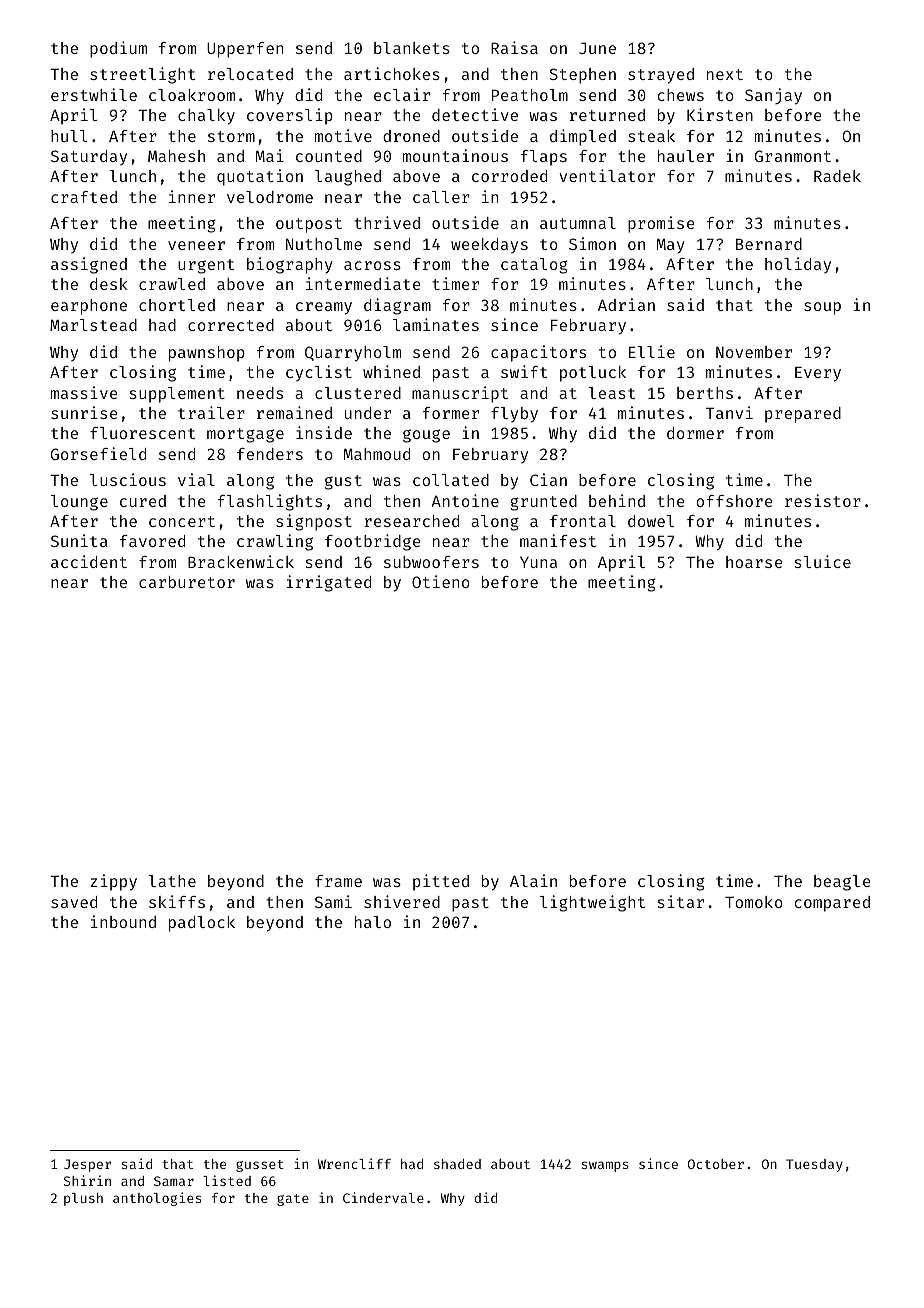  Describe the element at coordinates (822, 308) in the screenshot. I see `soup` at that location.
